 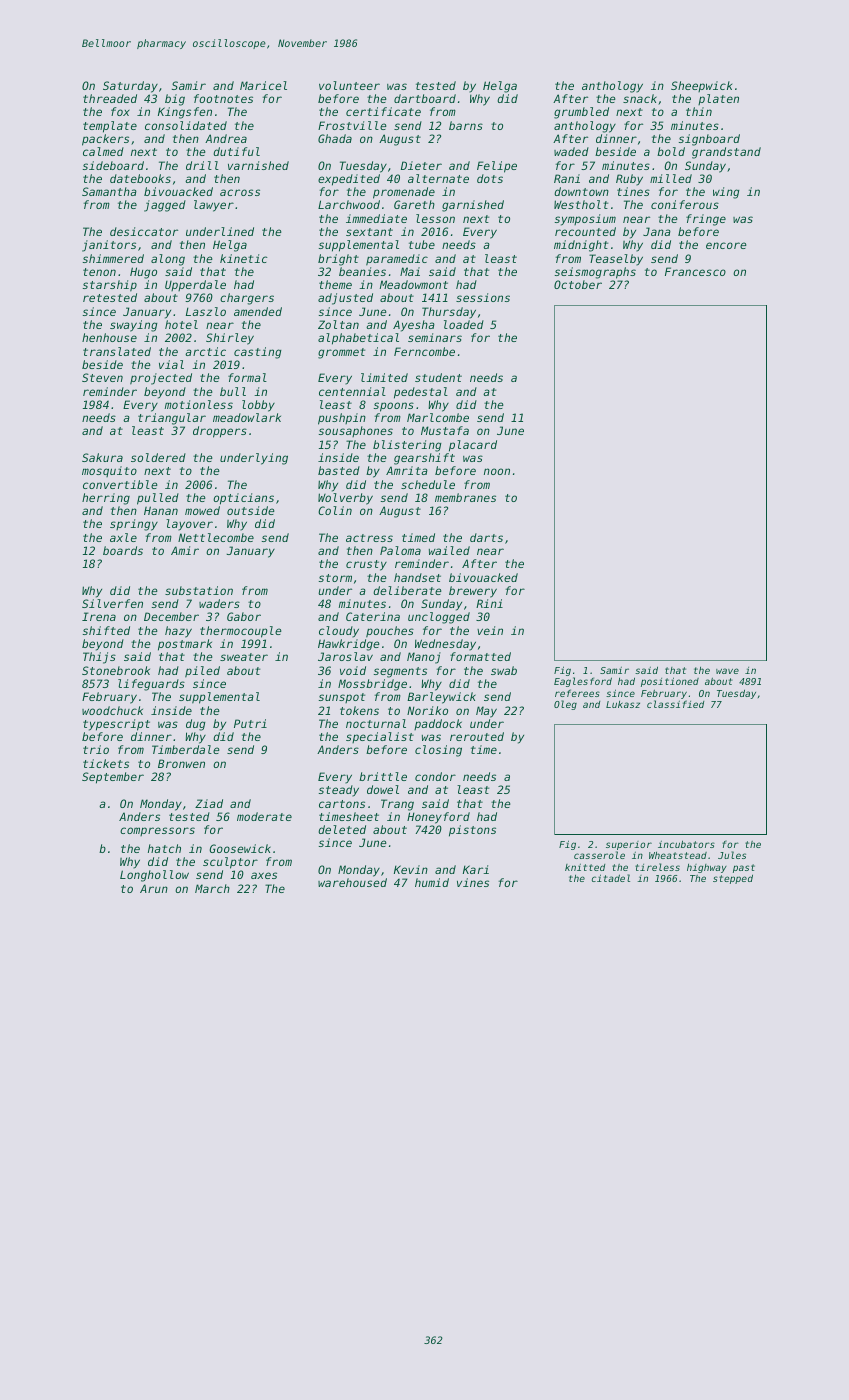 I want to click on Andrea, so click(x=226, y=138).
